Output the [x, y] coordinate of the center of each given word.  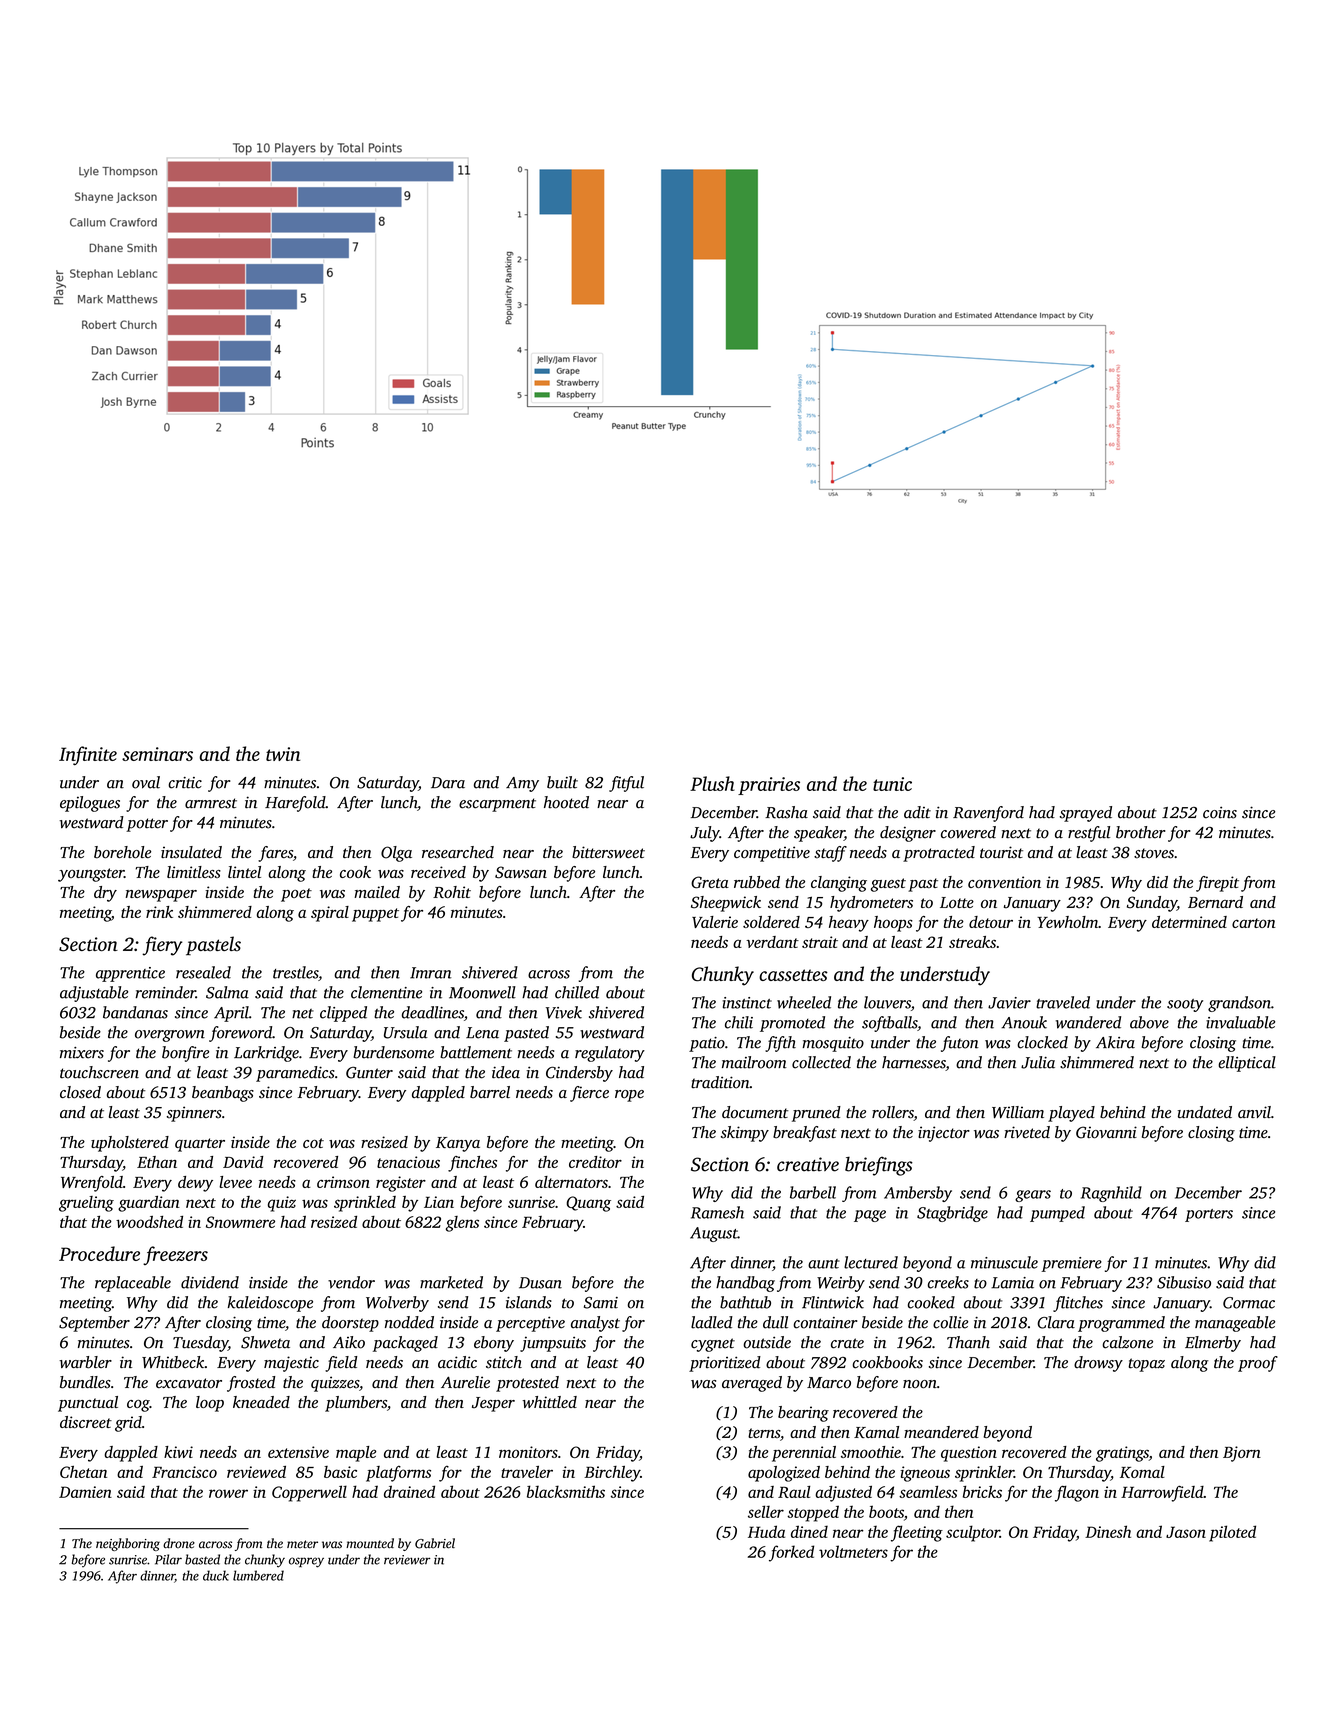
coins [1220, 812]
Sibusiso [1184, 1282]
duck [216, 1575]
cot [313, 1143]
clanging [839, 884]
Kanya [458, 1144]
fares [275, 854]
